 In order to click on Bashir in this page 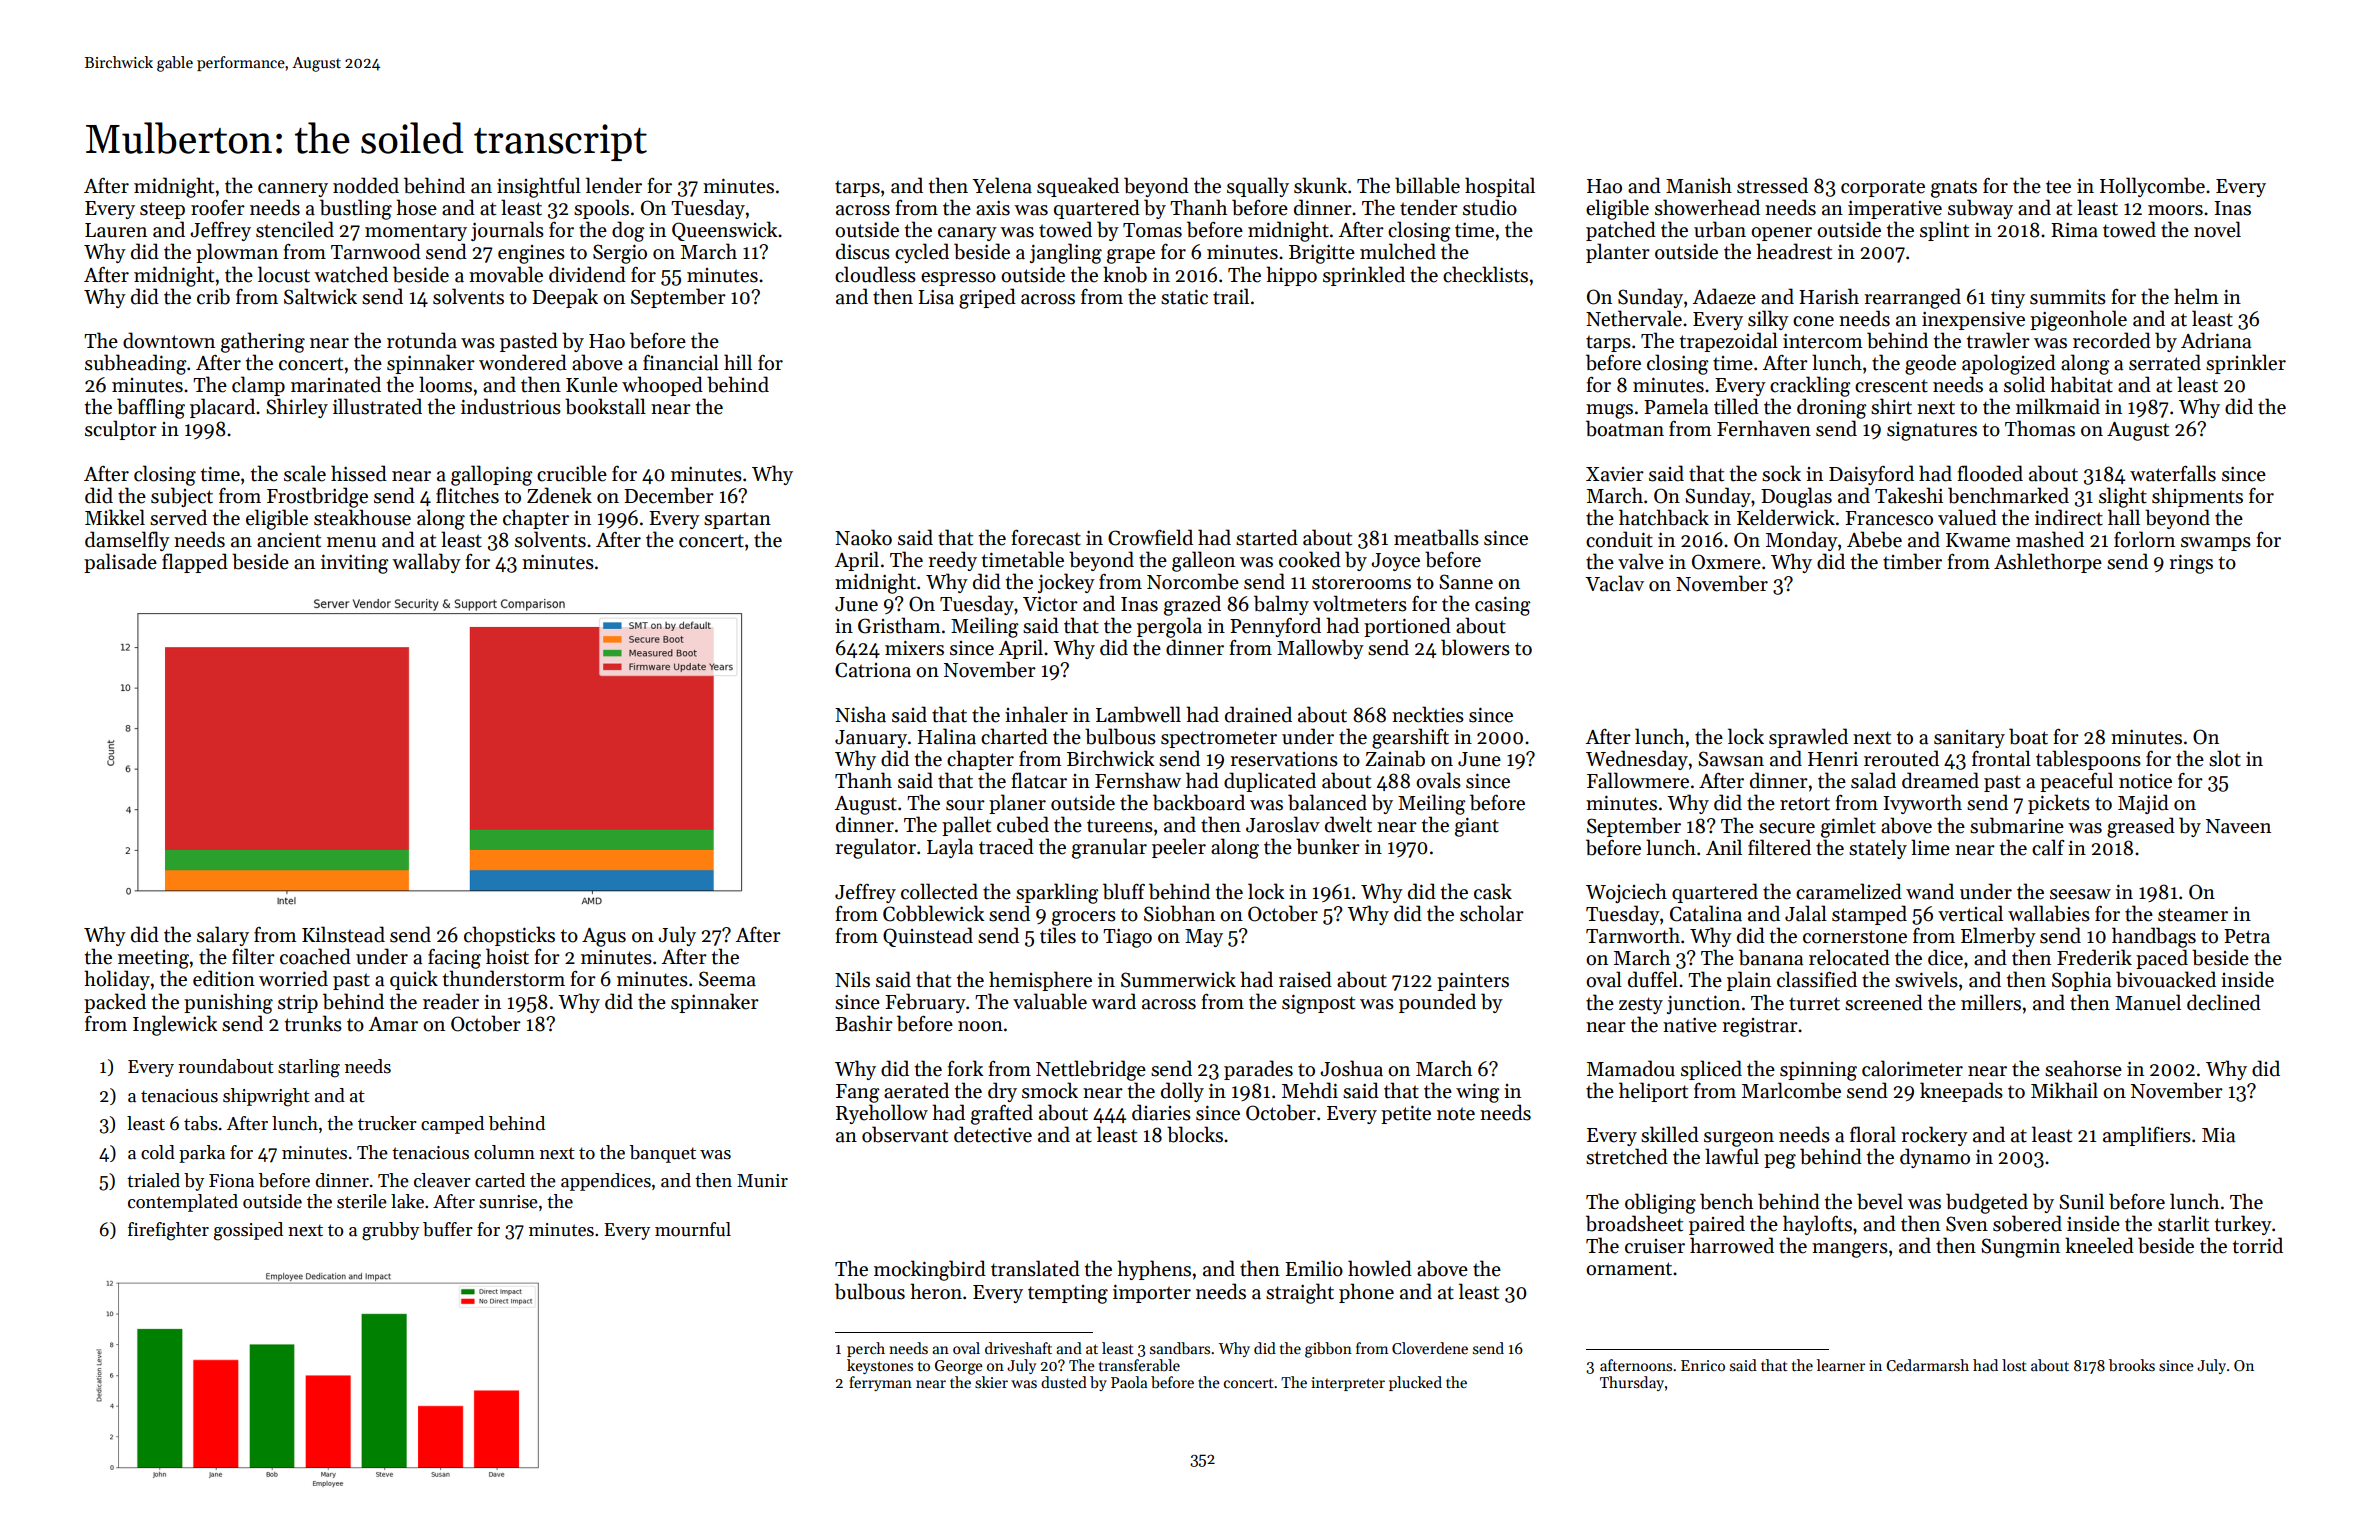, I will do `click(864, 1023)`.
